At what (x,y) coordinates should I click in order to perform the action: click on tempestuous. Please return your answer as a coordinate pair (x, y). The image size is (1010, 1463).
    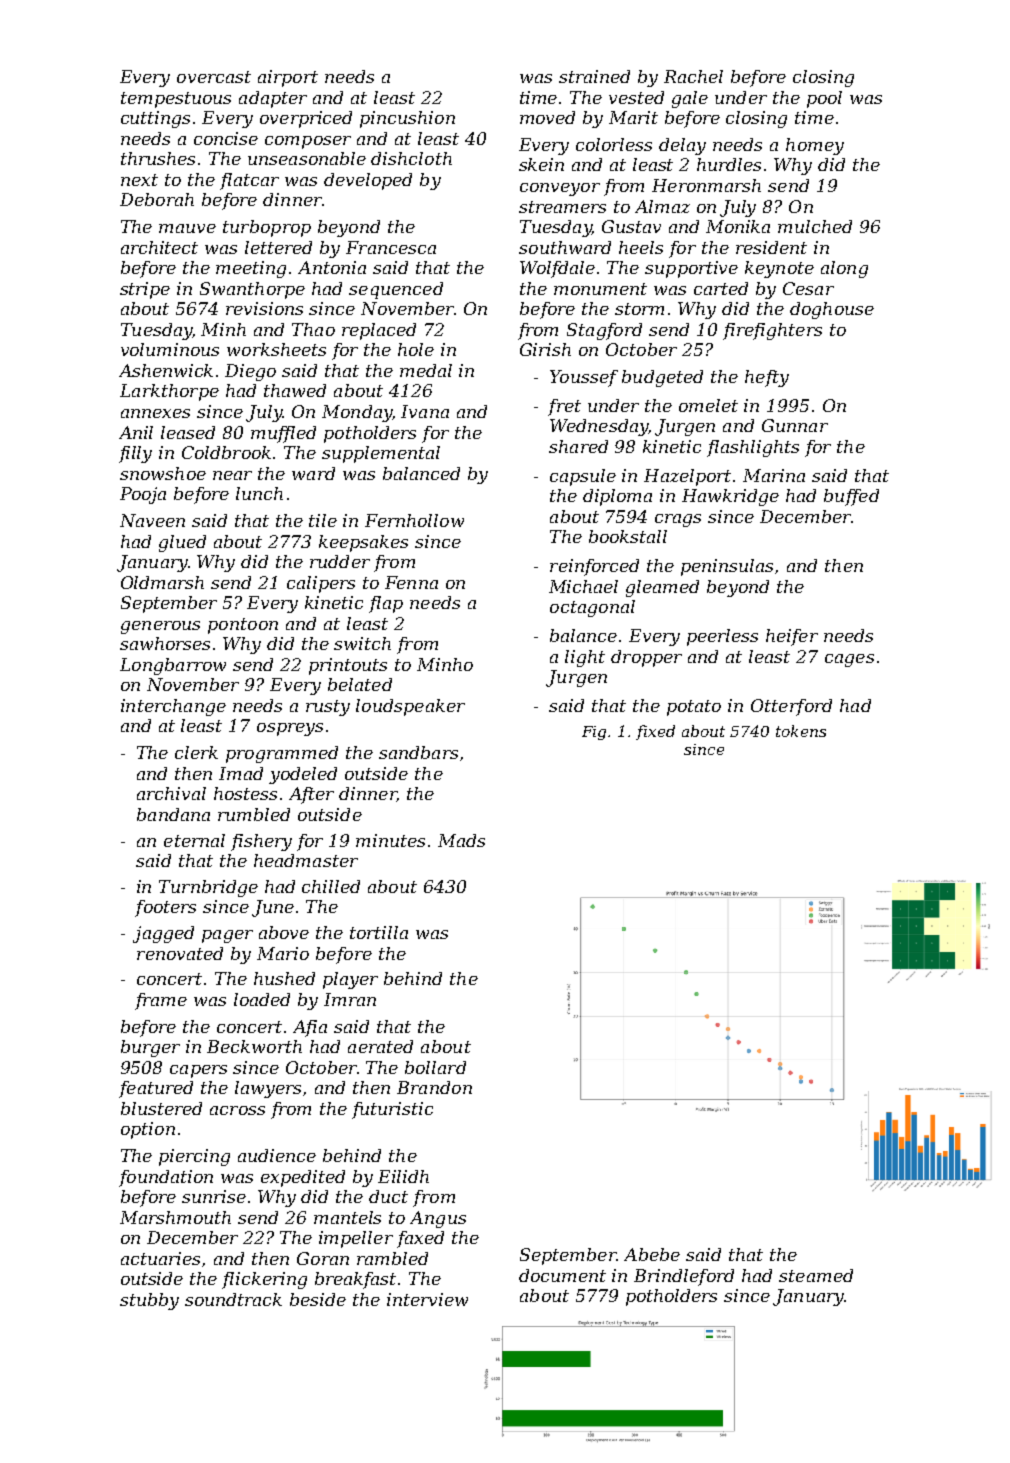
    Looking at the image, I should click on (176, 100).
